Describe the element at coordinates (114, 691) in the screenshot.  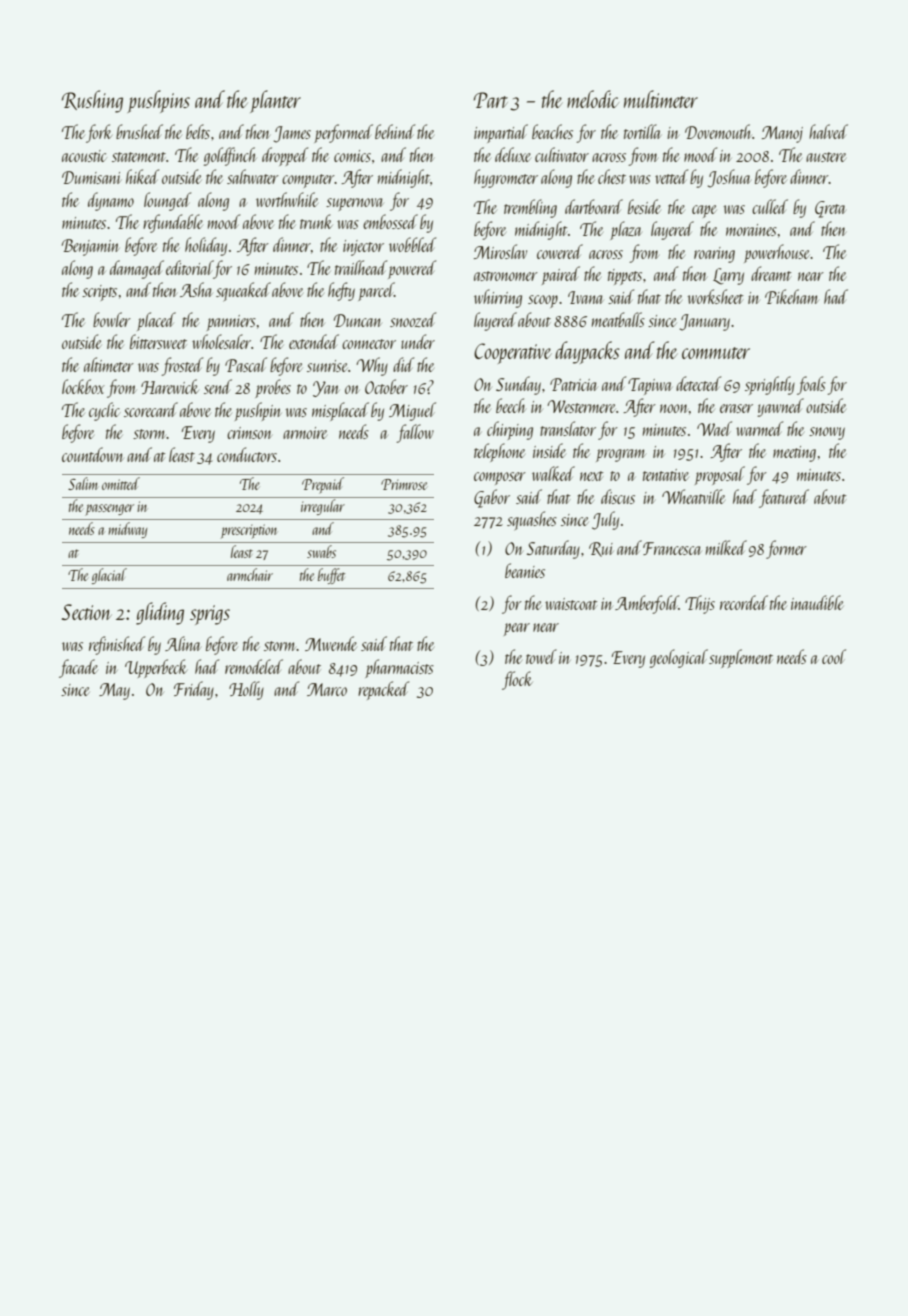
I see `May` at that location.
